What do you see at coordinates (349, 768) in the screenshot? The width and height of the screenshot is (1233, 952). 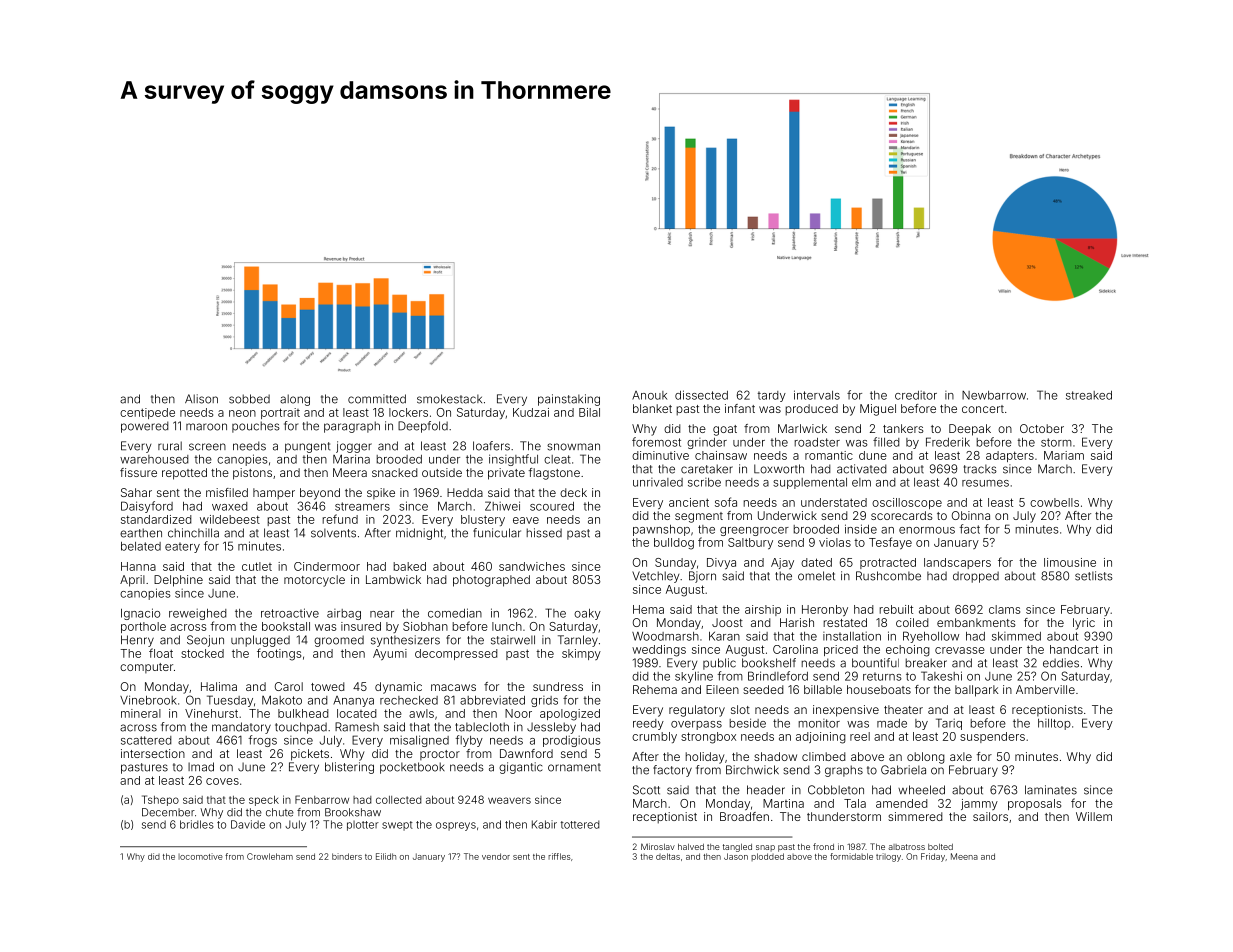 I see `blistering` at bounding box center [349, 768].
